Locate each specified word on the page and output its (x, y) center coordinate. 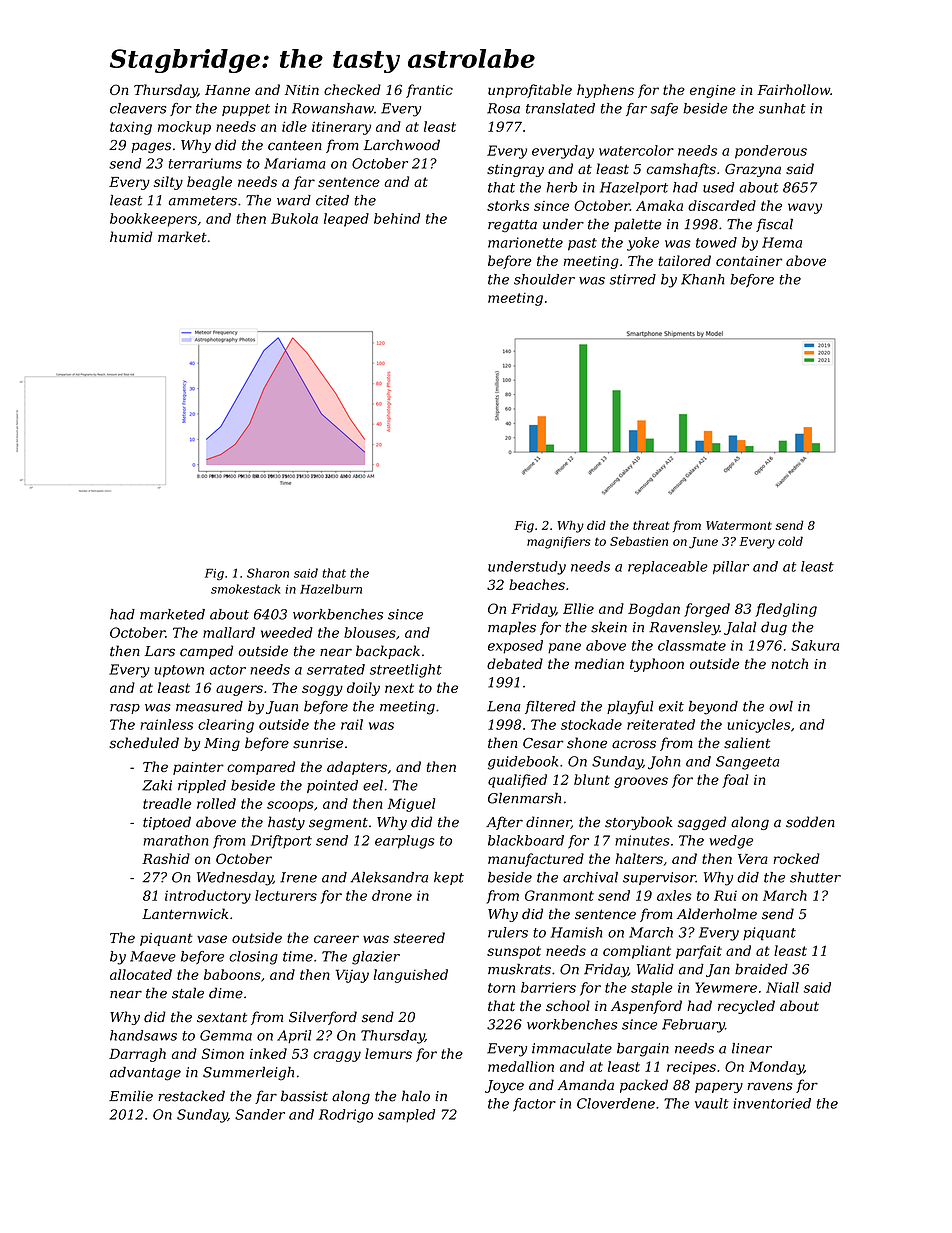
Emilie (131, 1096)
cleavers (138, 108)
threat (651, 525)
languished (411, 976)
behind (397, 218)
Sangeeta (747, 763)
